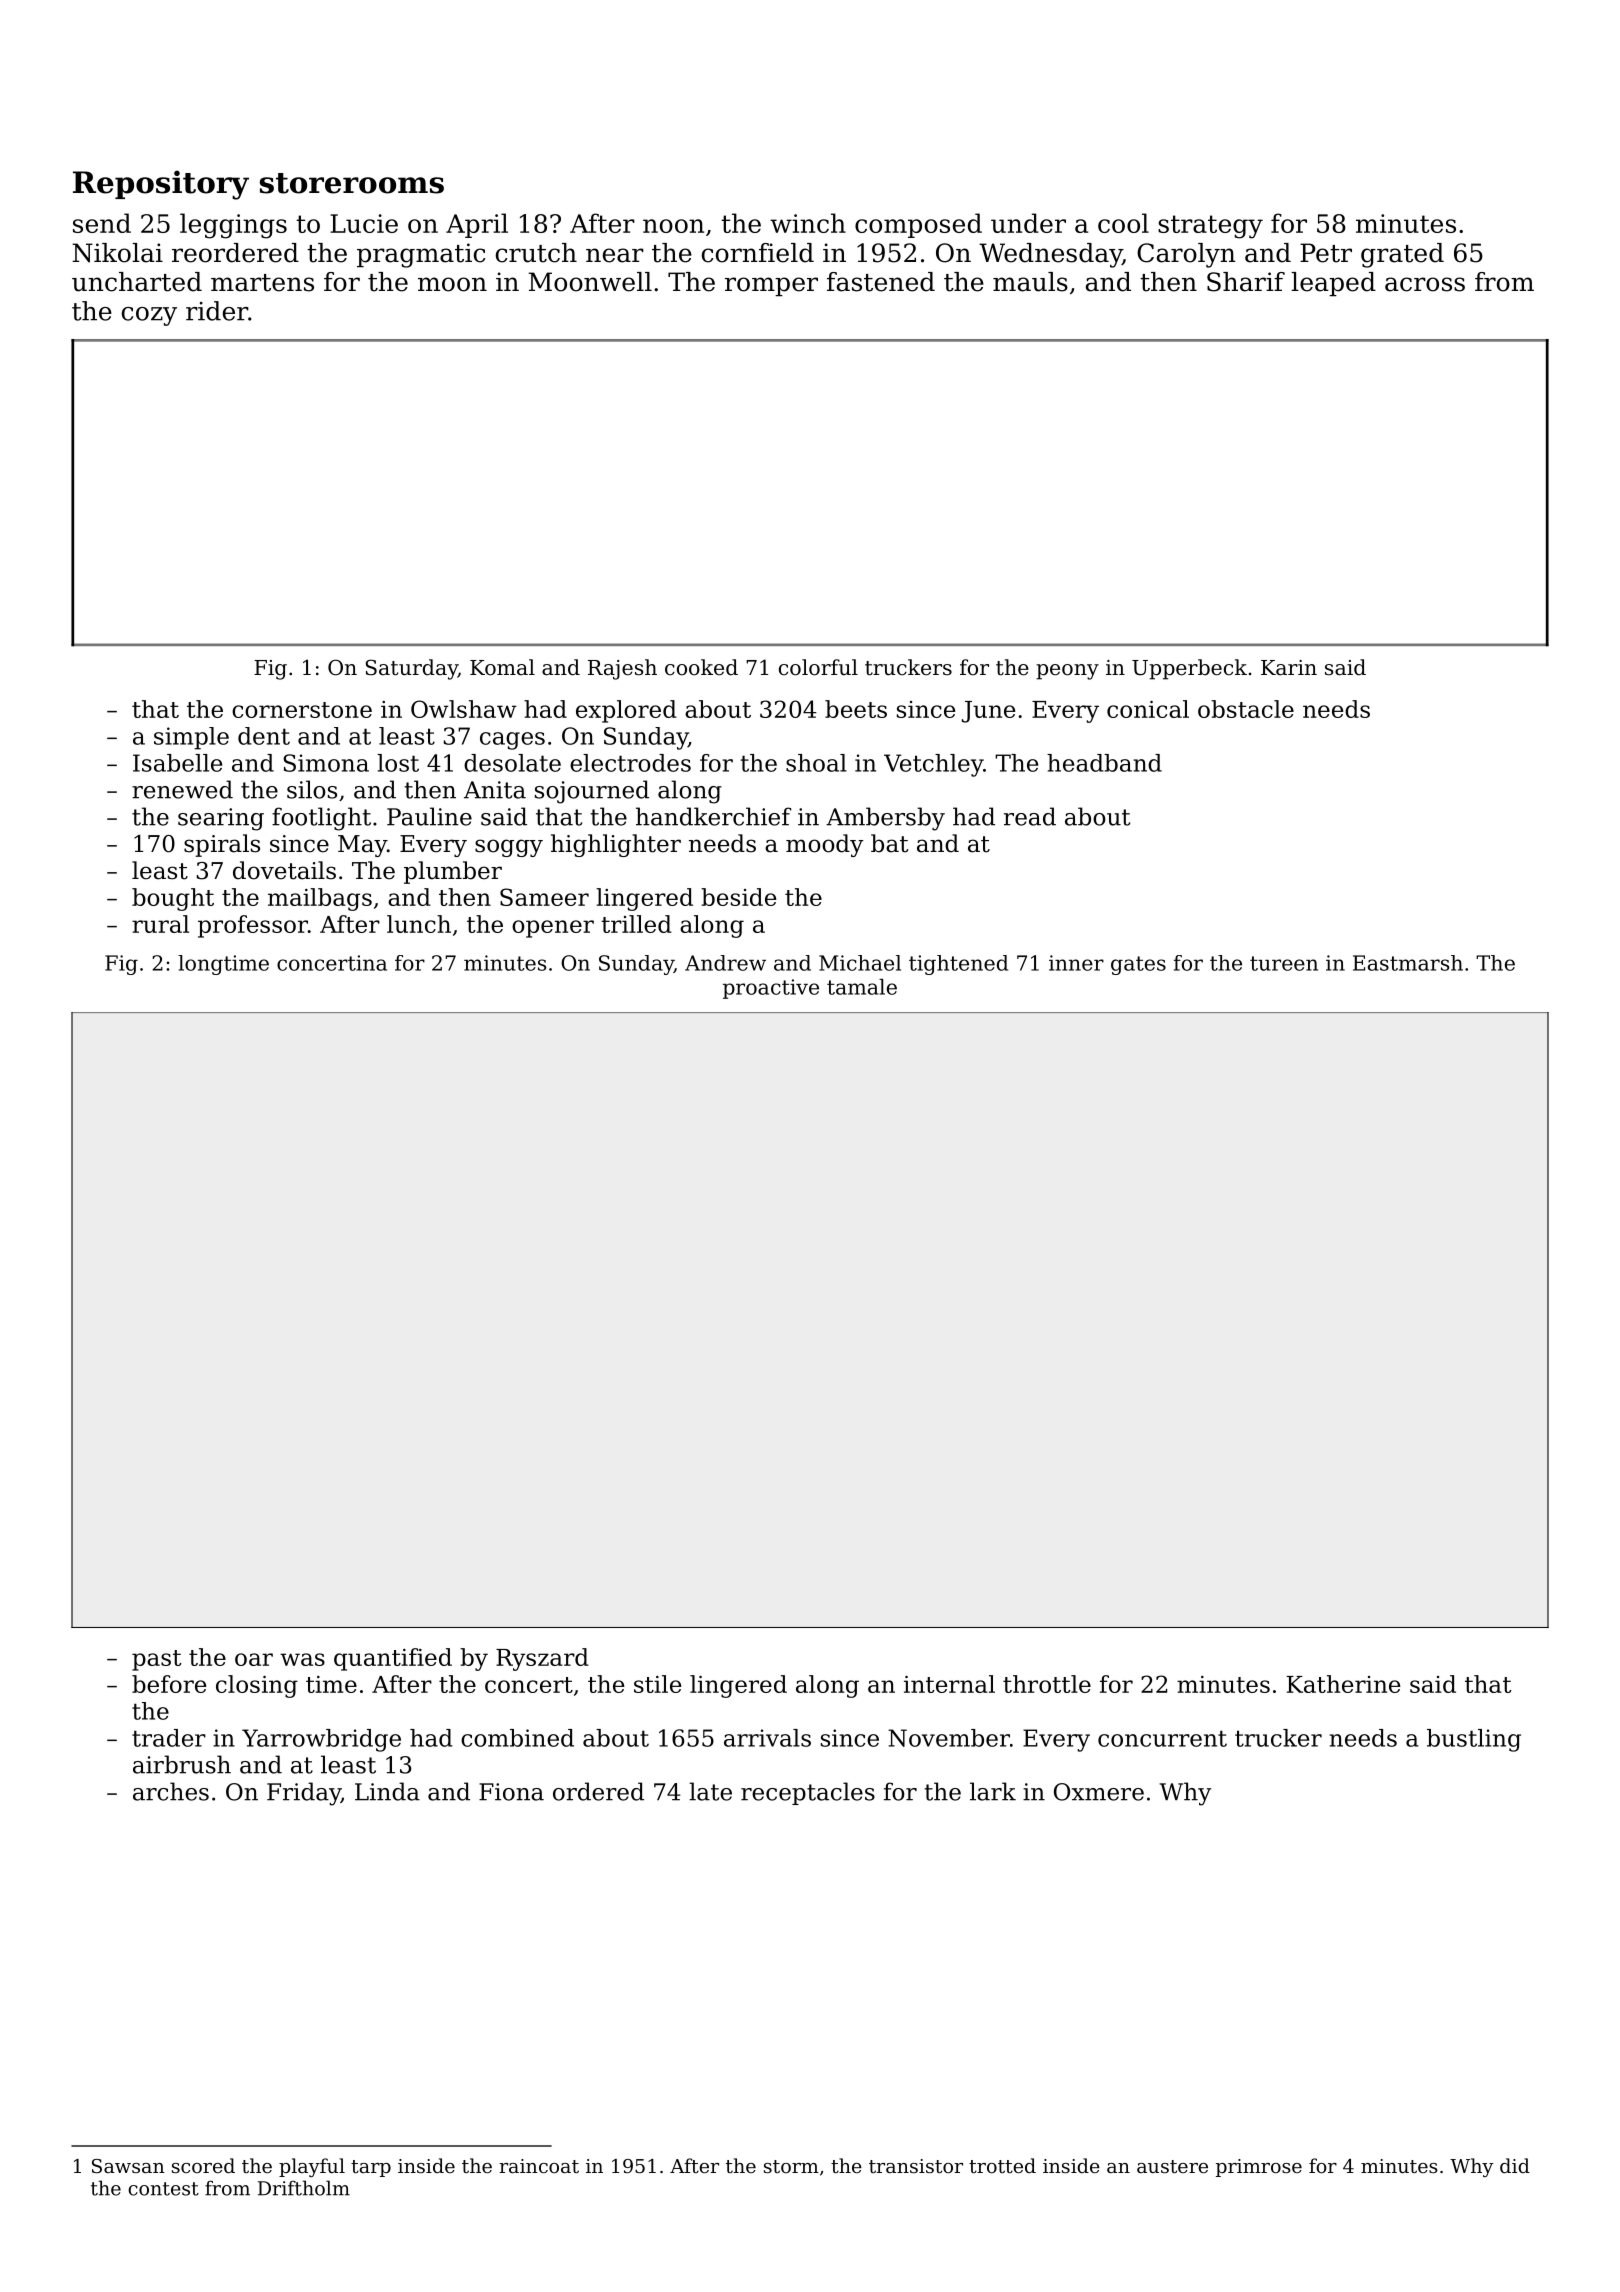 The height and width of the screenshot is (2292, 1620). I want to click on tamale, so click(862, 987).
